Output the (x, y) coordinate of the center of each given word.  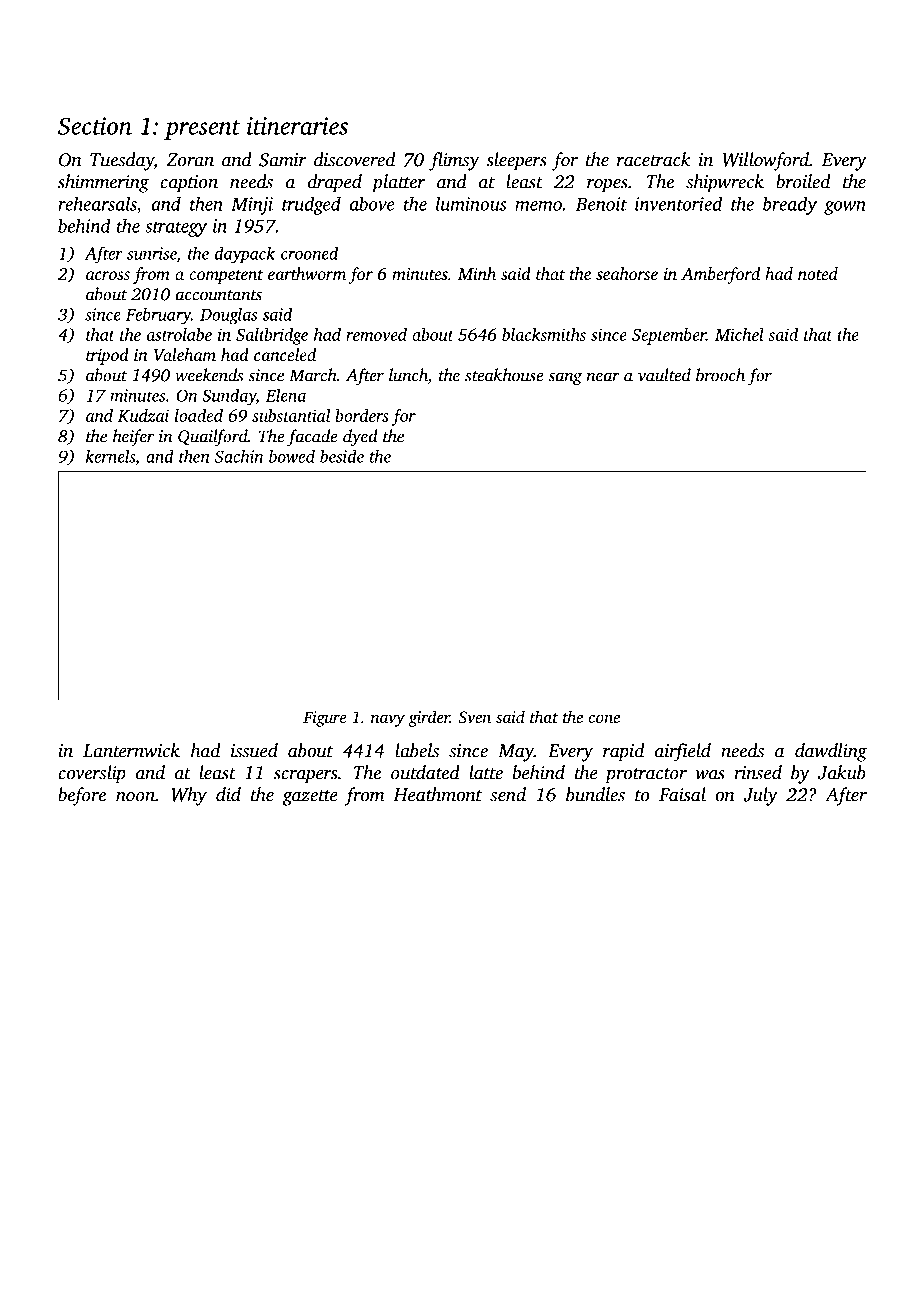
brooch (720, 375)
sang (565, 378)
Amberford (720, 275)
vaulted (664, 375)
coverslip (92, 774)
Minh (477, 273)
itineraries (297, 126)
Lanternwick (131, 750)
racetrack (654, 159)
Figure (324, 719)
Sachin (239, 456)
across (108, 275)
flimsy (454, 161)
